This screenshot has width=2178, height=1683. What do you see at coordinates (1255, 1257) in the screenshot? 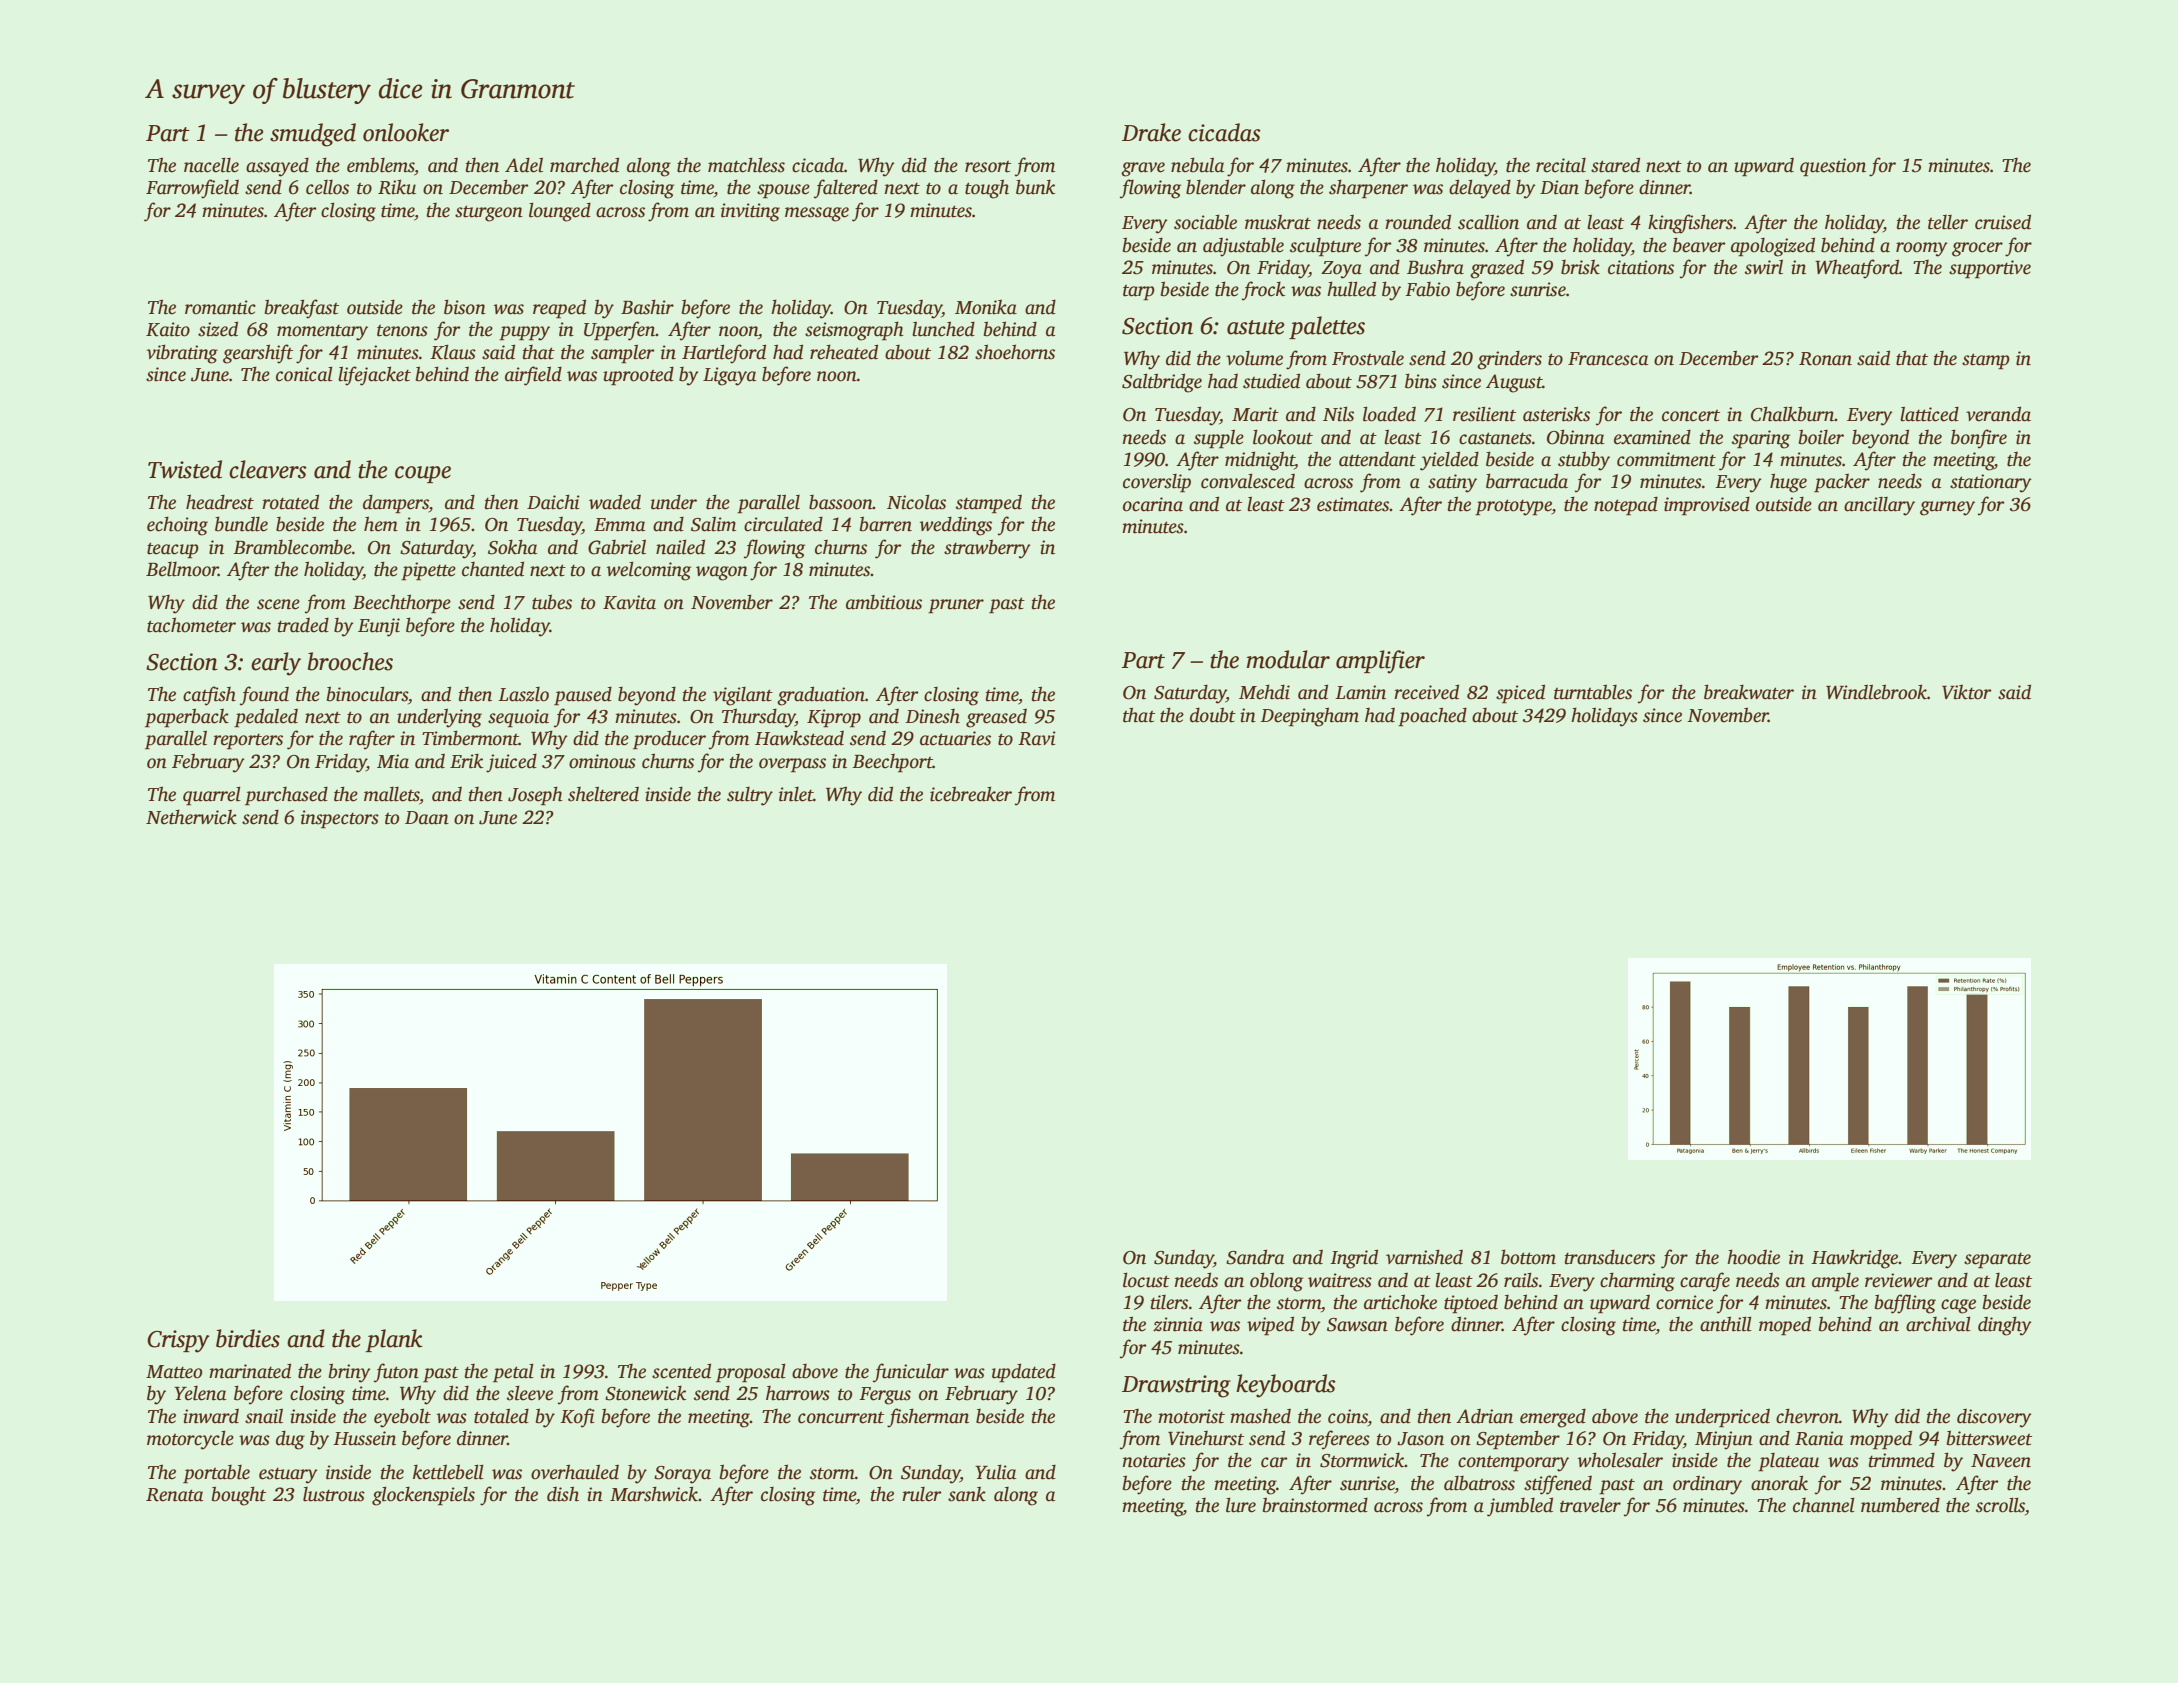
I see `Sandra` at bounding box center [1255, 1257].
